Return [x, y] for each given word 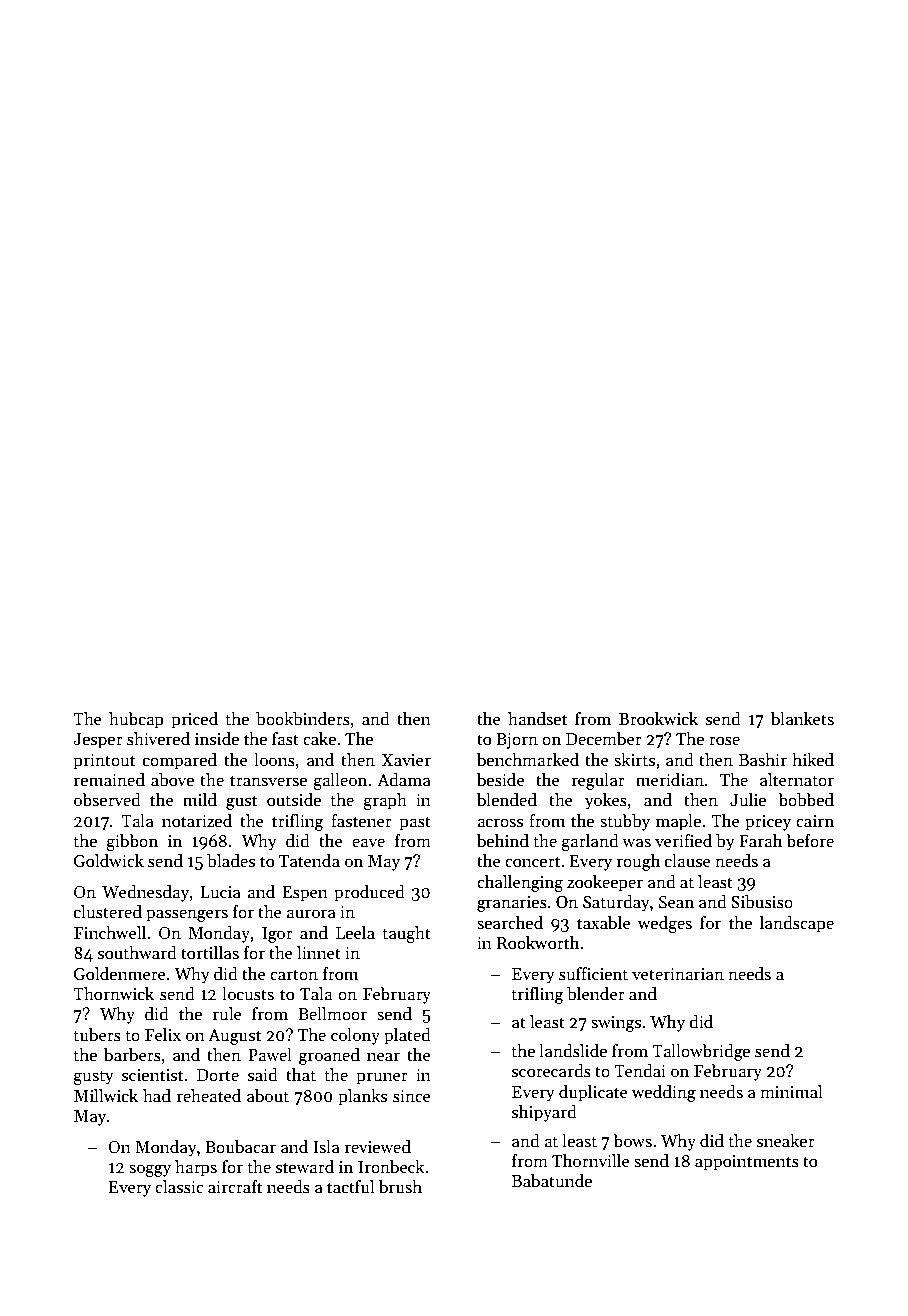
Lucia [220, 892]
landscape [797, 924]
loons [274, 760]
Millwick [106, 1096]
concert [532, 862]
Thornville [591, 1160]
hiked [813, 760]
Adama [404, 780]
